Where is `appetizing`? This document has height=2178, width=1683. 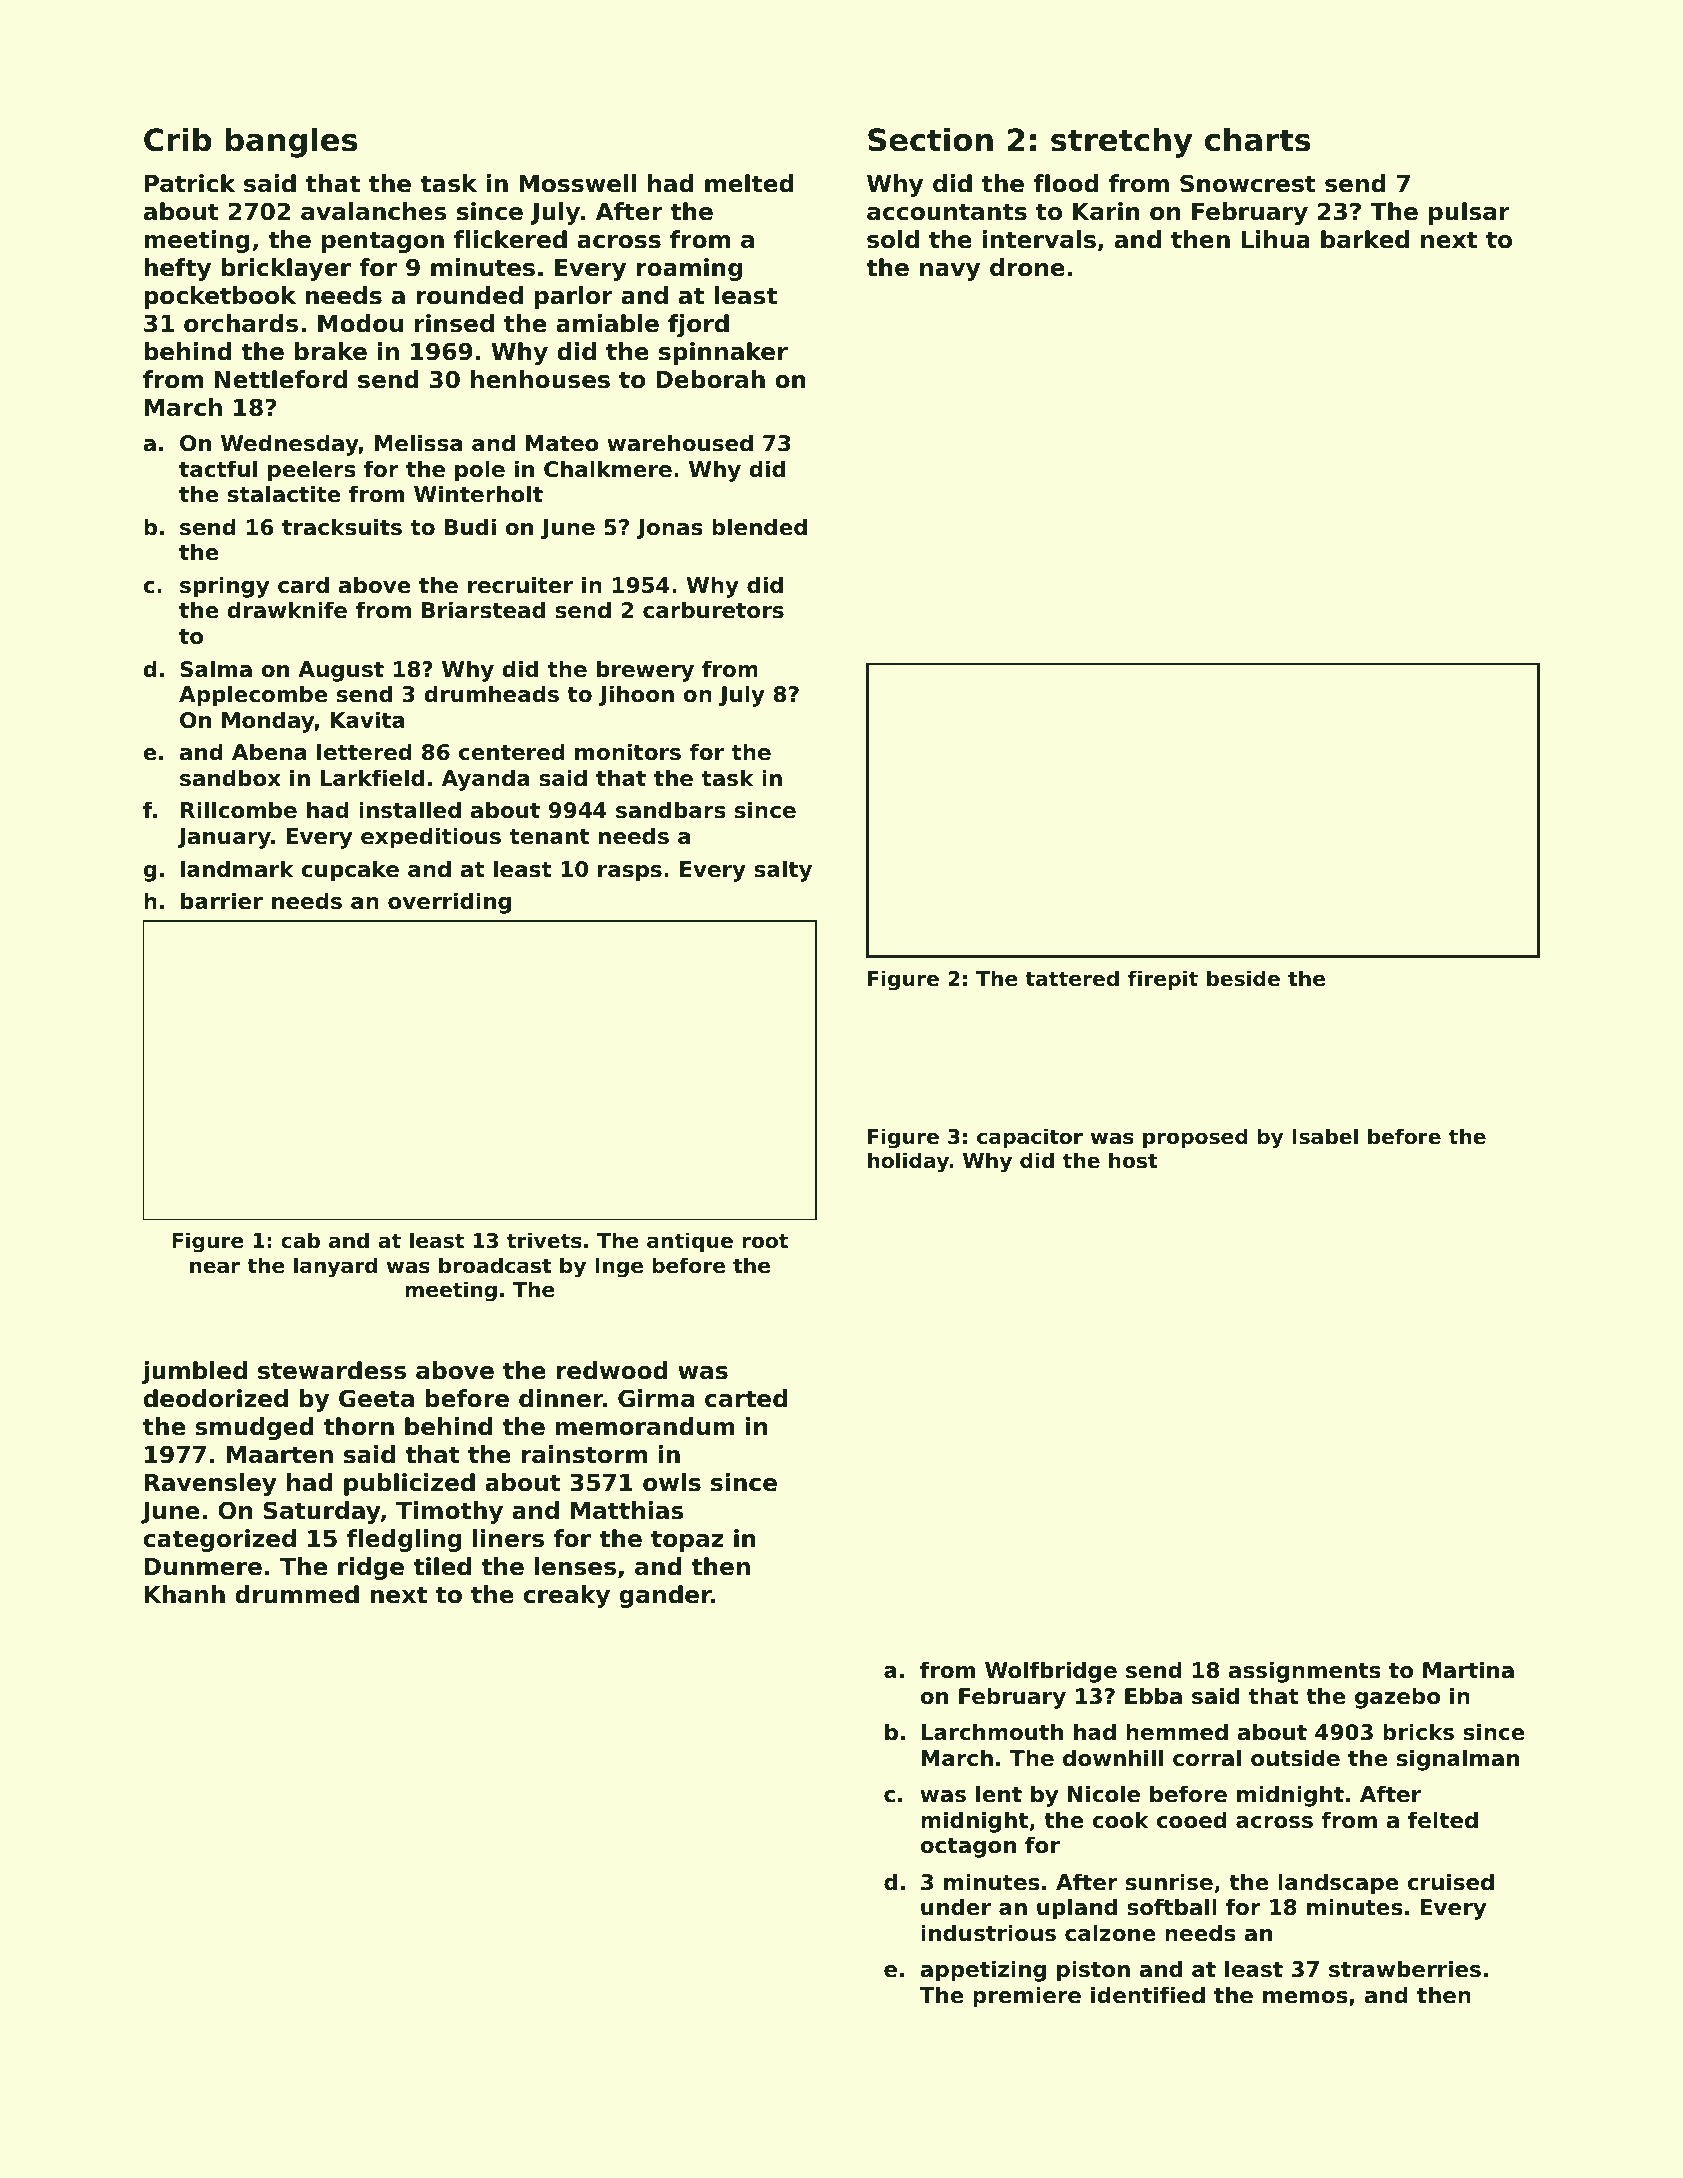 appetizing is located at coordinates (983, 1971).
